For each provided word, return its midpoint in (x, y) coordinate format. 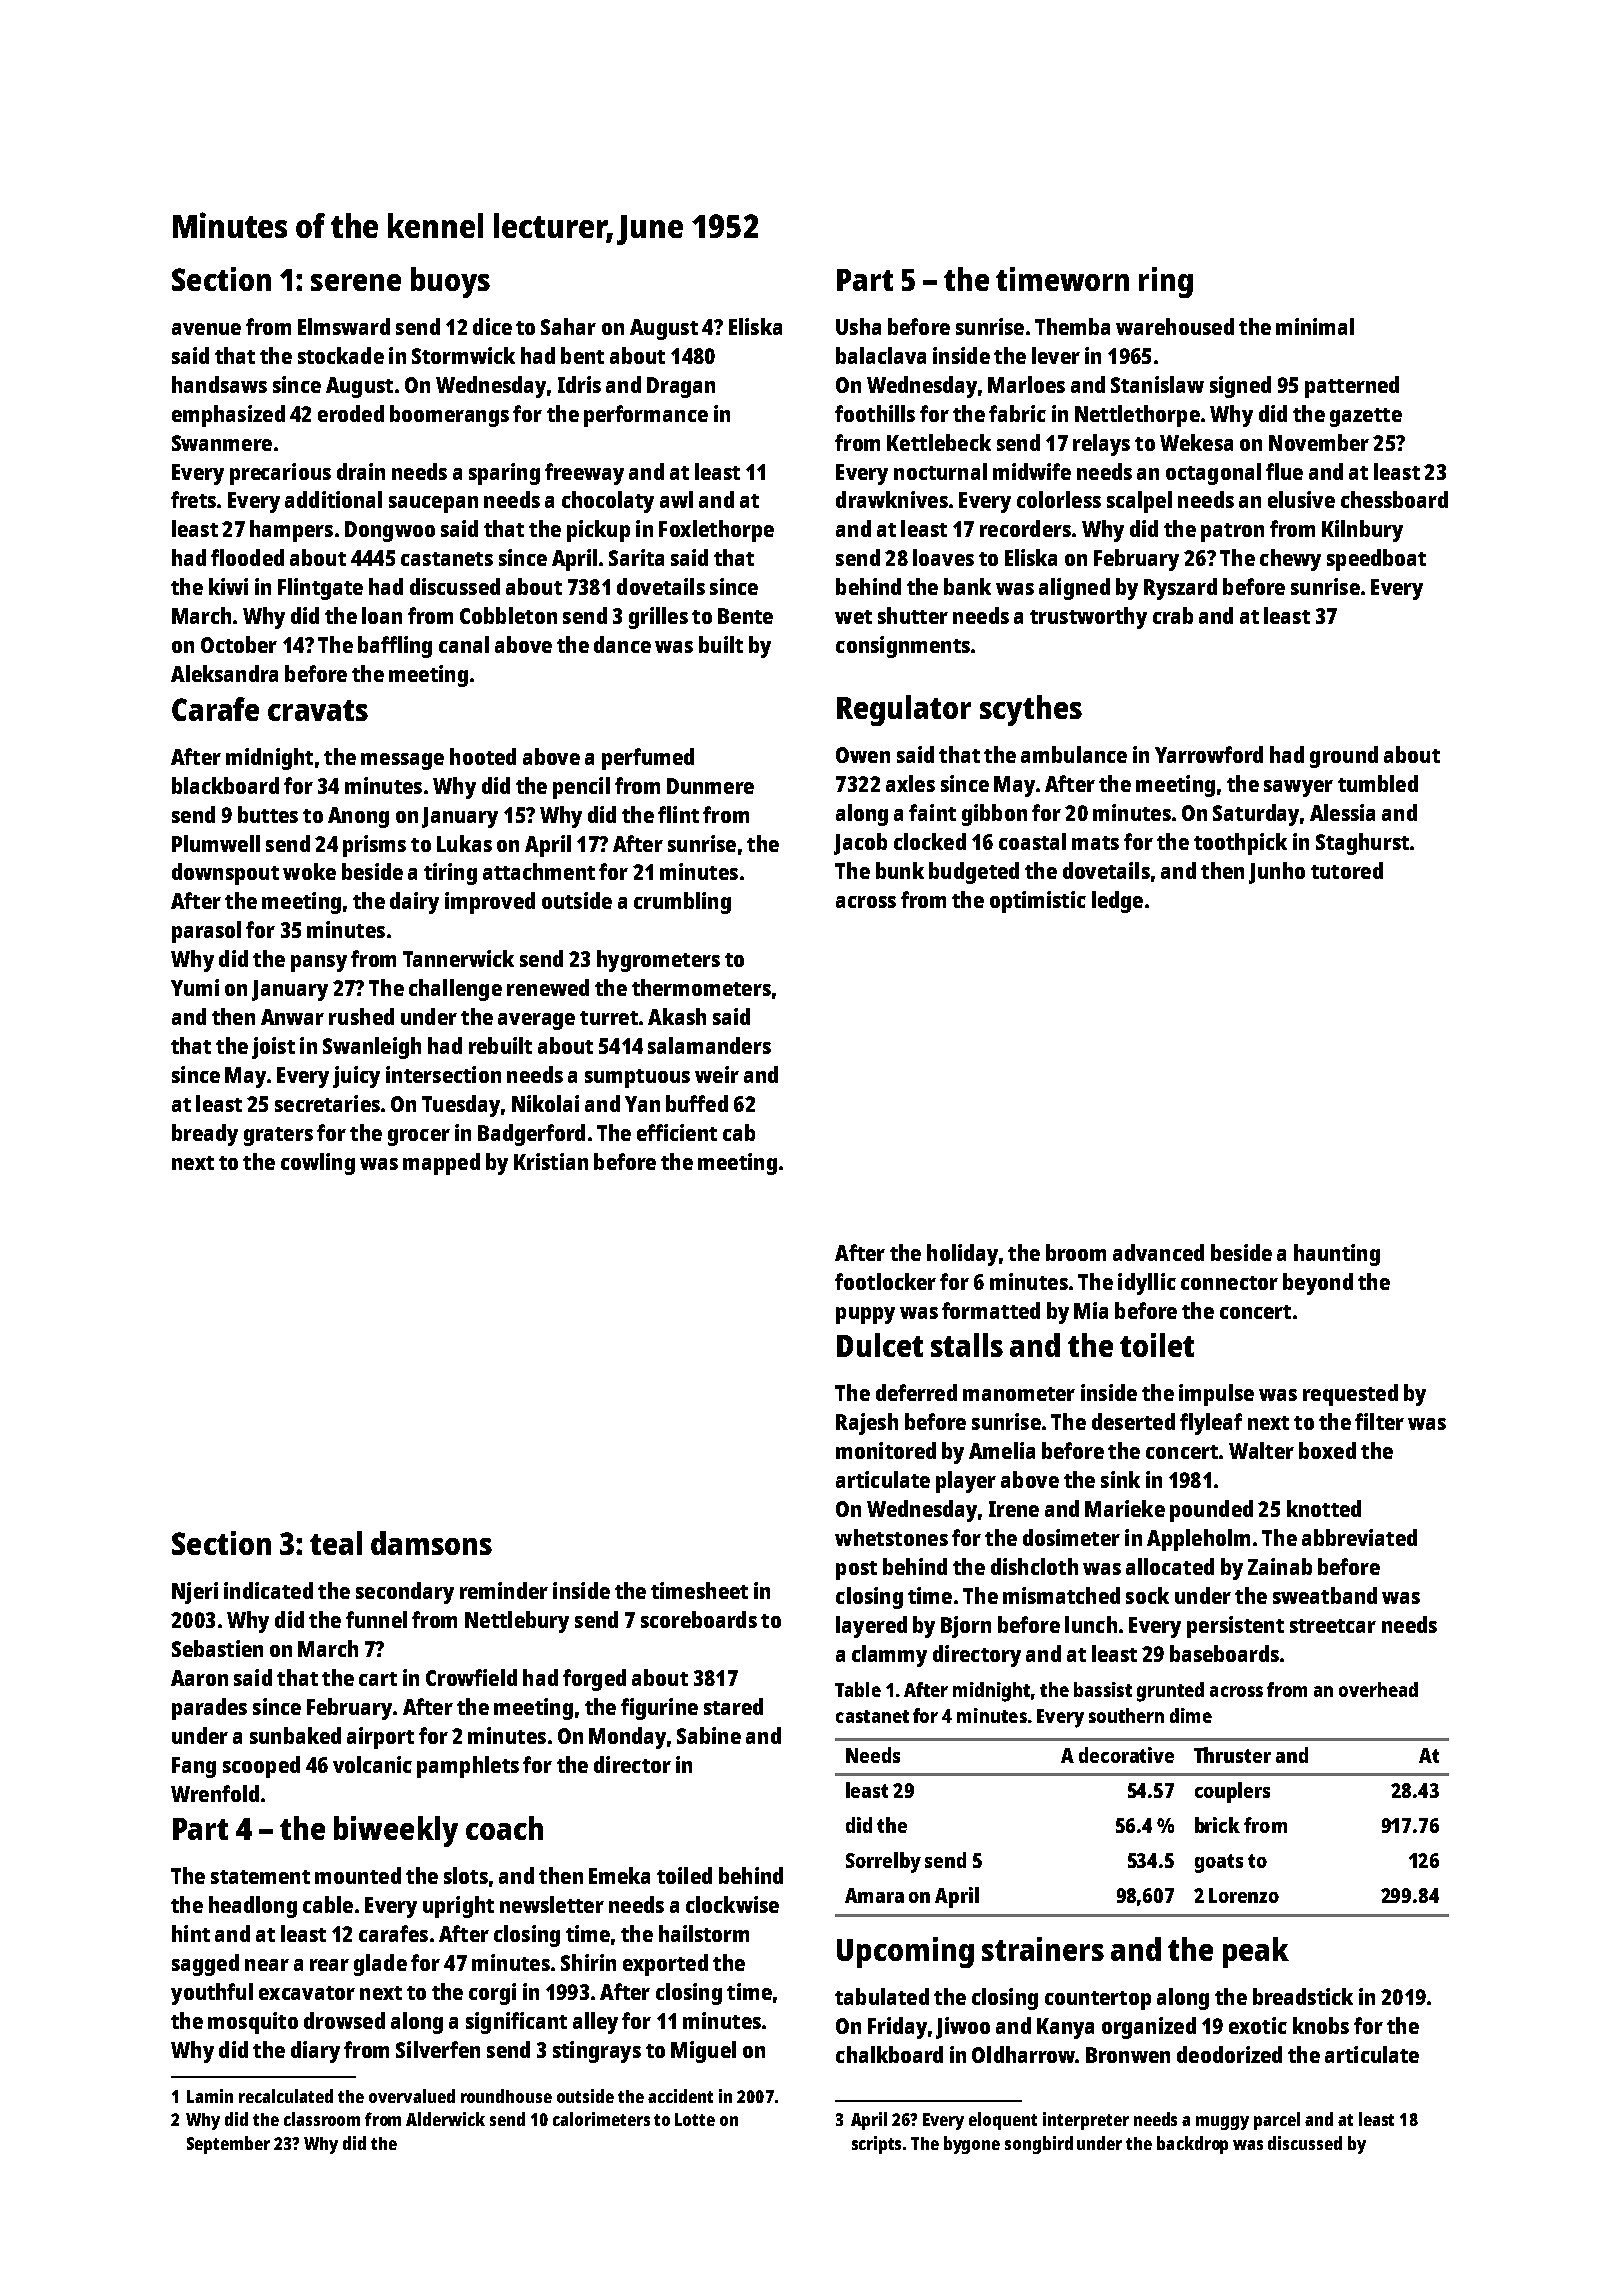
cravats (318, 710)
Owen (863, 755)
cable (328, 1904)
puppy (865, 1315)
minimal (1315, 326)
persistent (1235, 1627)
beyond (1318, 1284)
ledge (1117, 902)
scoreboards (699, 1619)
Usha (858, 326)
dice (492, 326)
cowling (318, 1164)
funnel (376, 1619)
